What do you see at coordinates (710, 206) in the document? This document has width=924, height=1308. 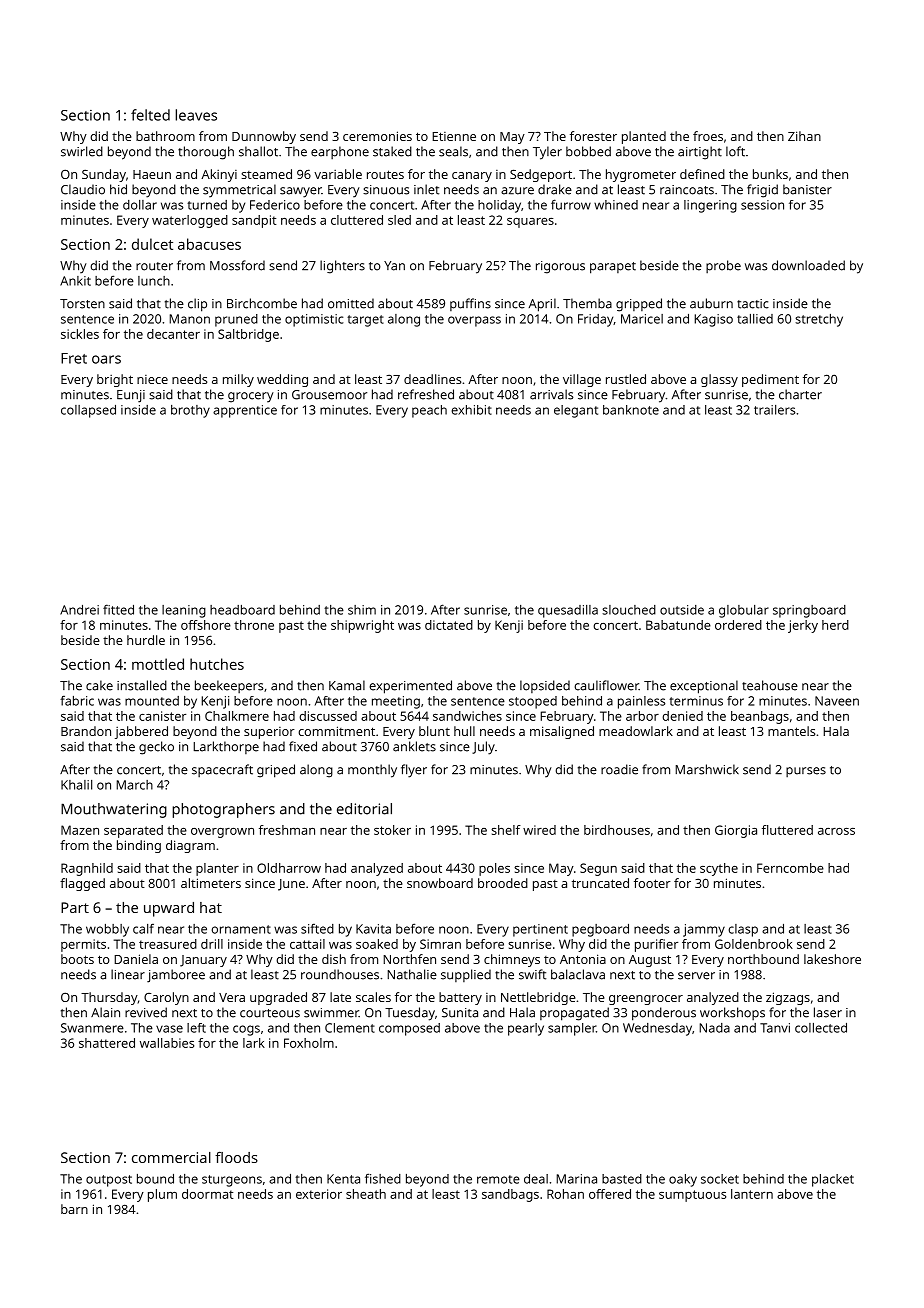 I see `lingering` at bounding box center [710, 206].
